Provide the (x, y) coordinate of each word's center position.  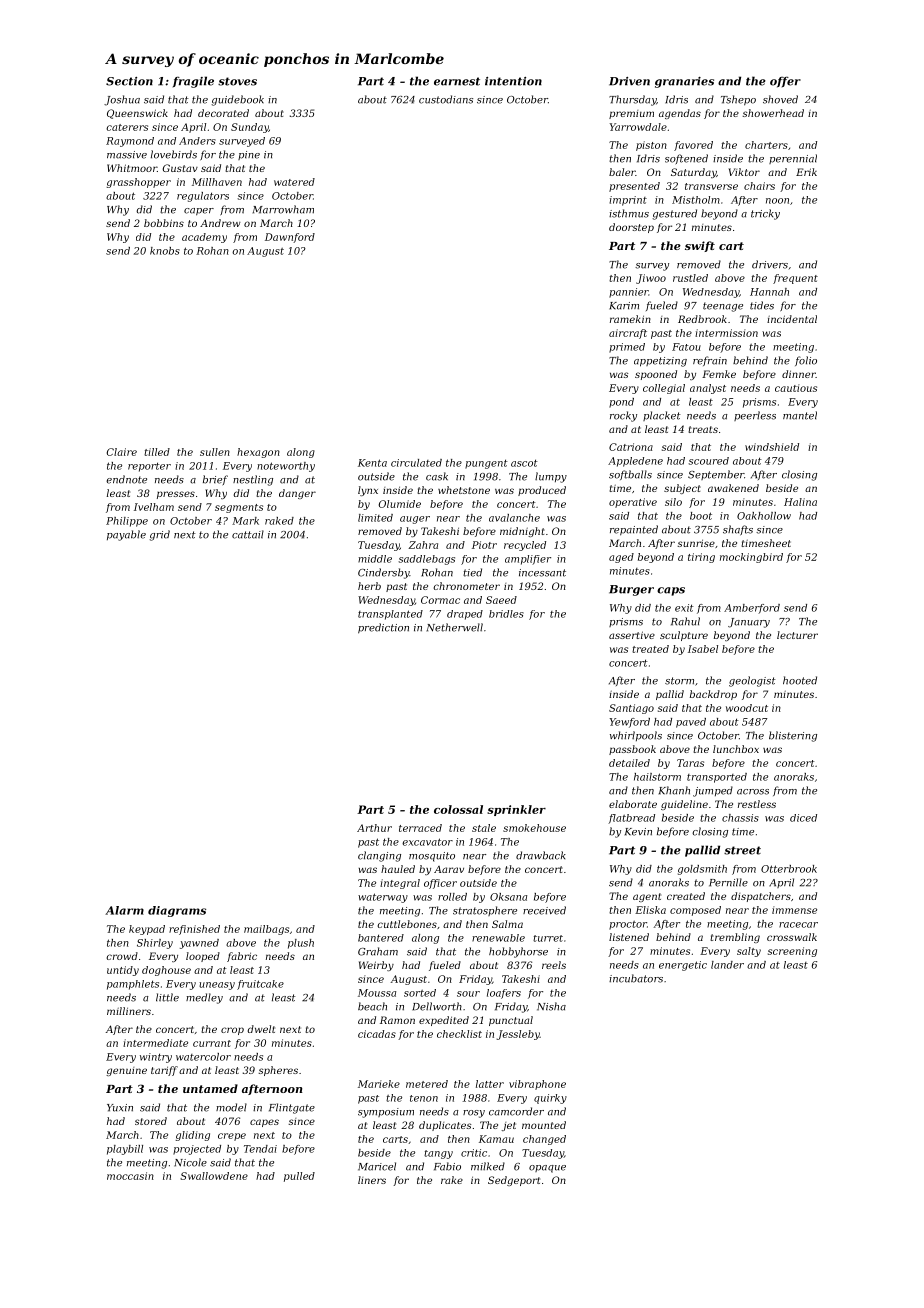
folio (806, 361)
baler (622, 172)
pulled (299, 1177)
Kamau (496, 1139)
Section (129, 81)
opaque (547, 1169)
